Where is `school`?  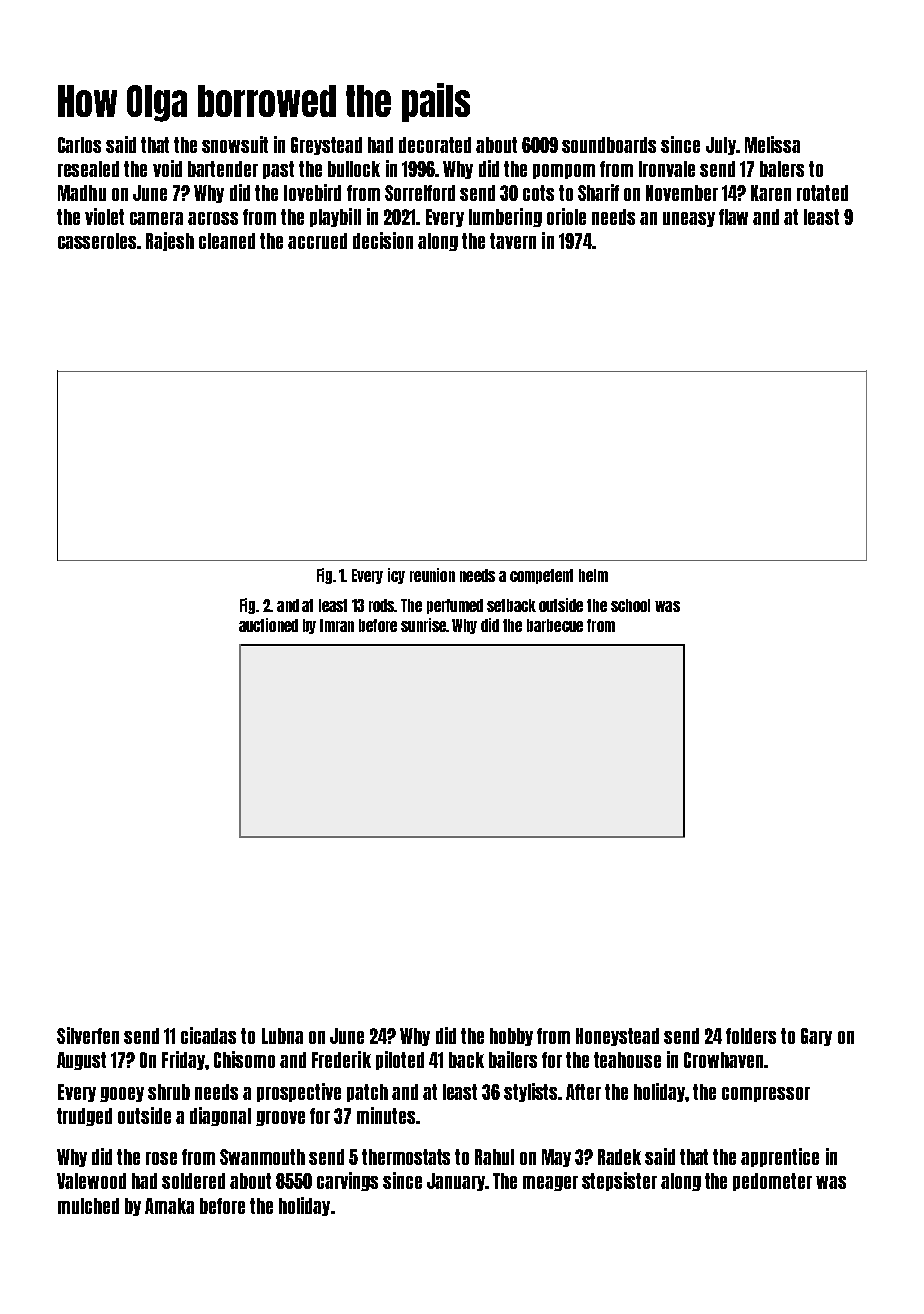
school is located at coordinates (630, 605).
